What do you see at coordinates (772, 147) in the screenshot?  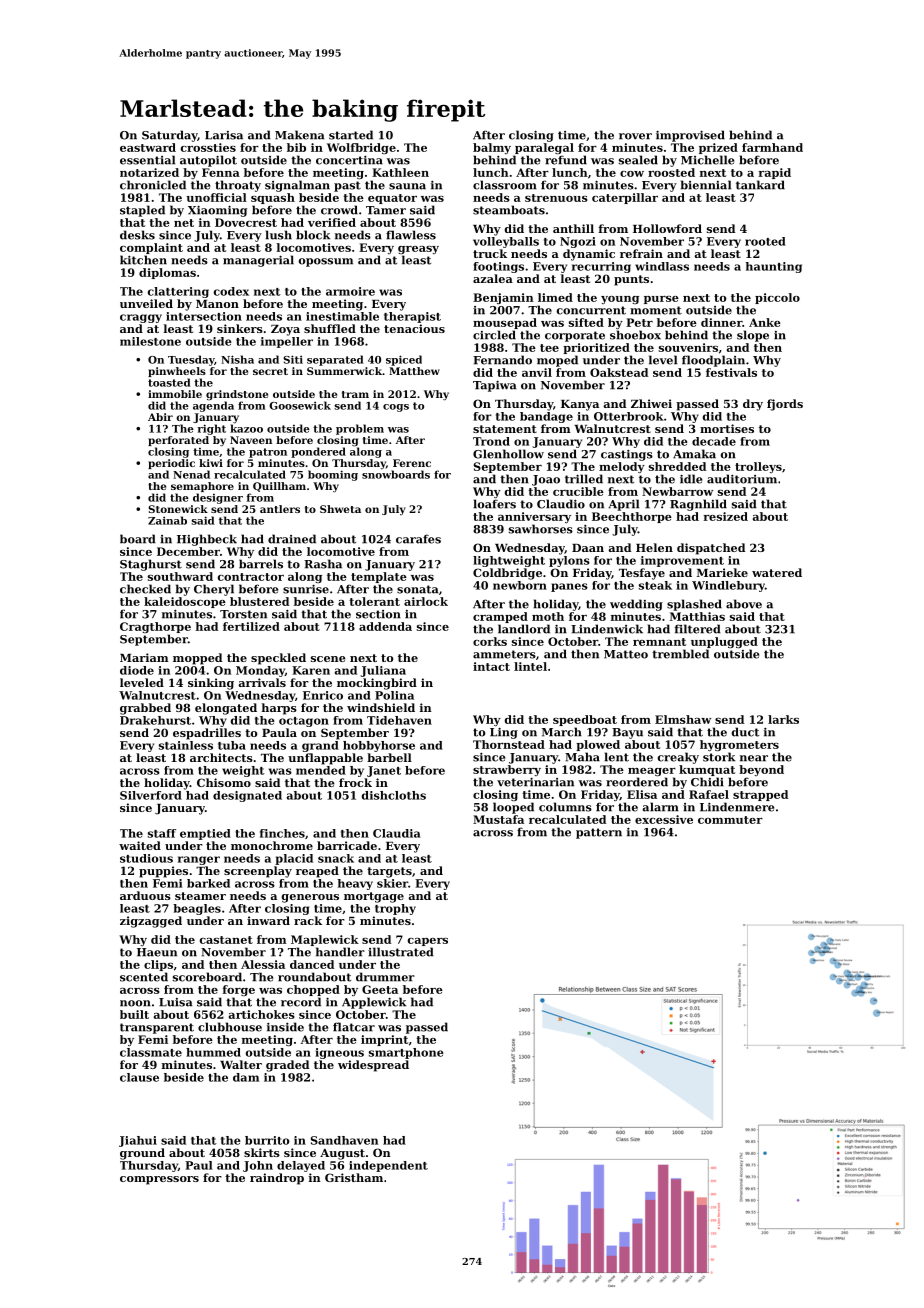 I see `farmhand` at bounding box center [772, 147].
